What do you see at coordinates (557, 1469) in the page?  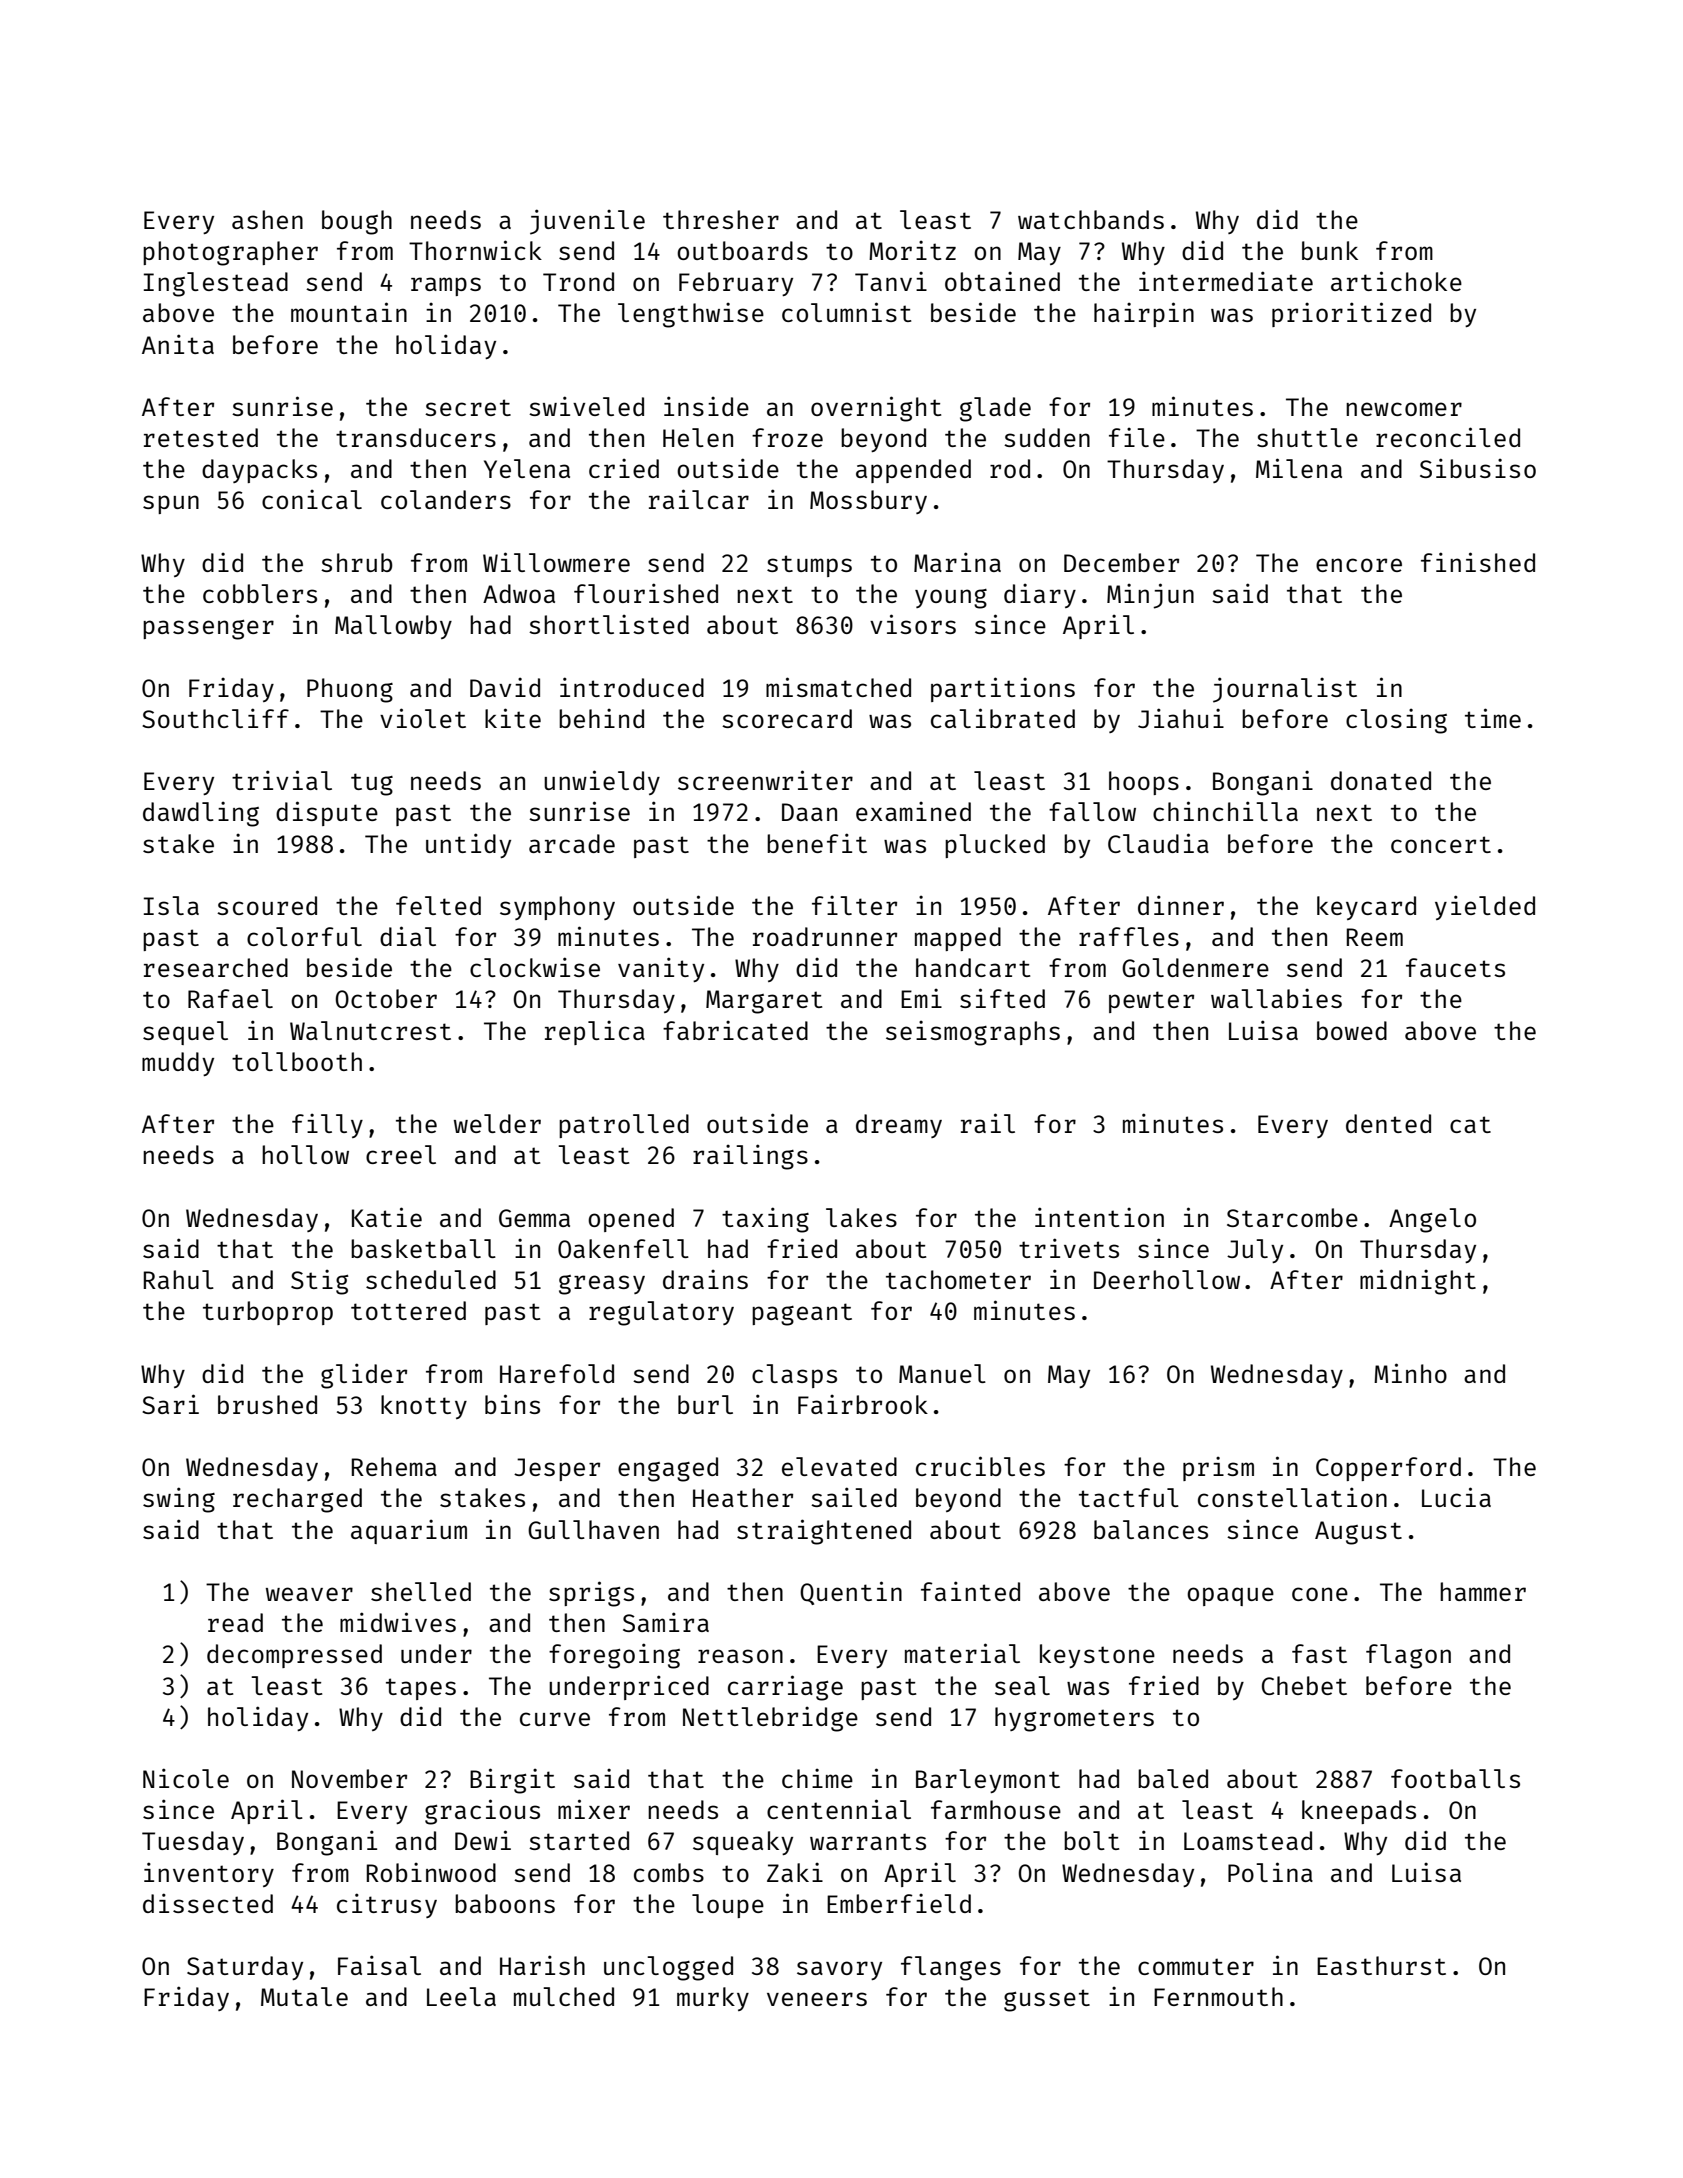 I see `Jesper` at bounding box center [557, 1469].
